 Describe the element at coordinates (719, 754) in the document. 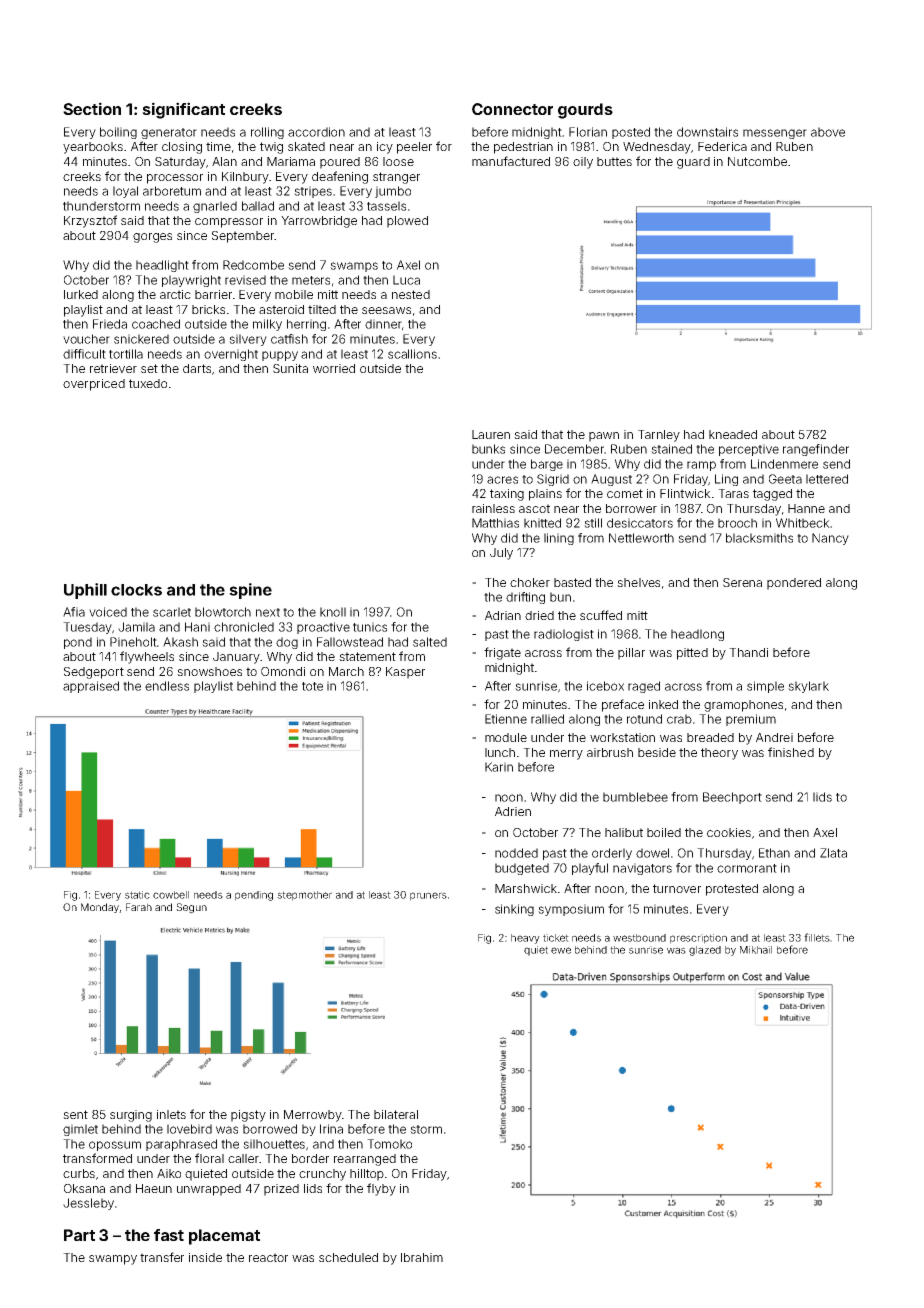

I see `theory` at that location.
